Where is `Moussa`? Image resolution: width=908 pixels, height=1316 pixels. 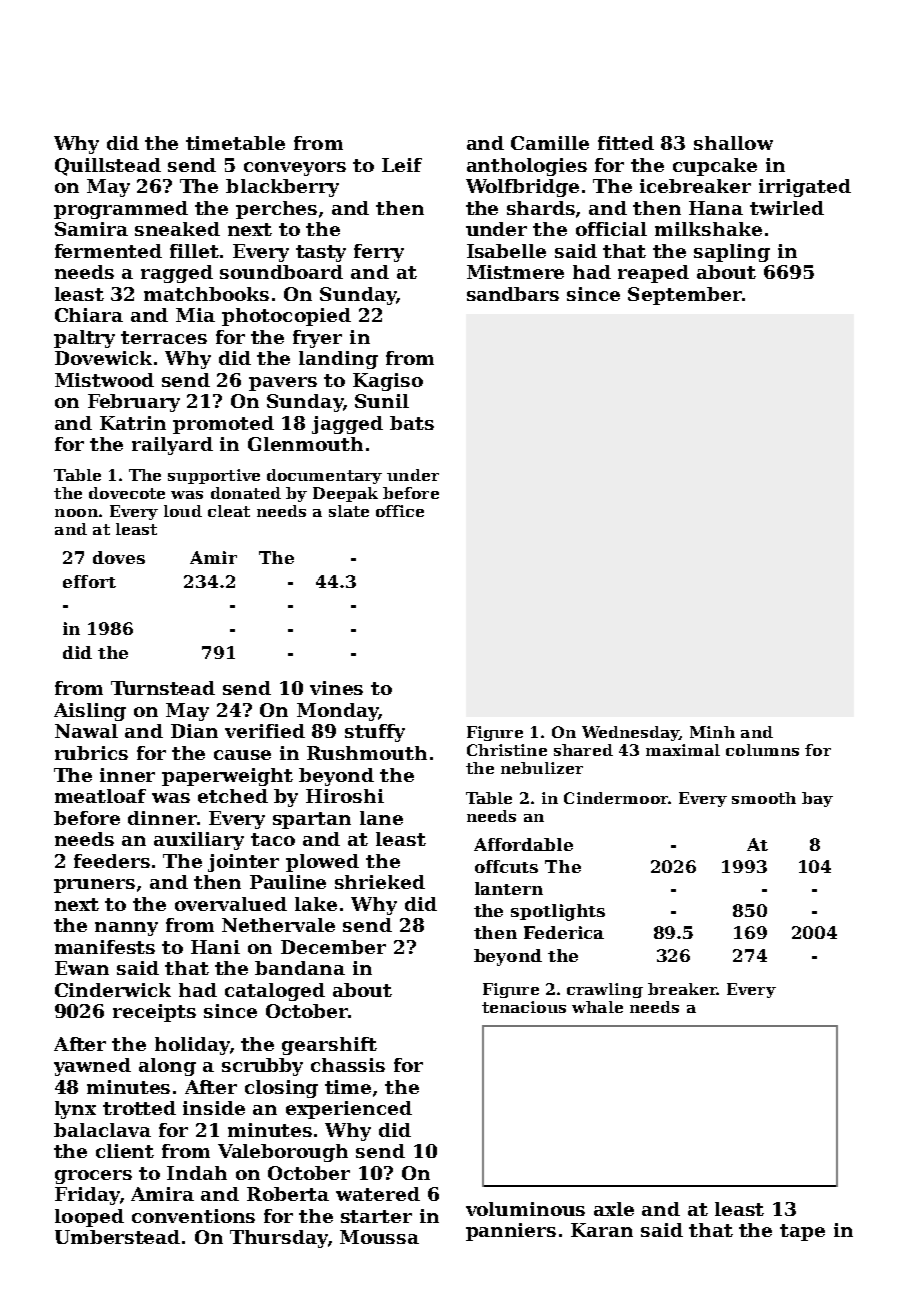
Moussa is located at coordinates (379, 1237).
